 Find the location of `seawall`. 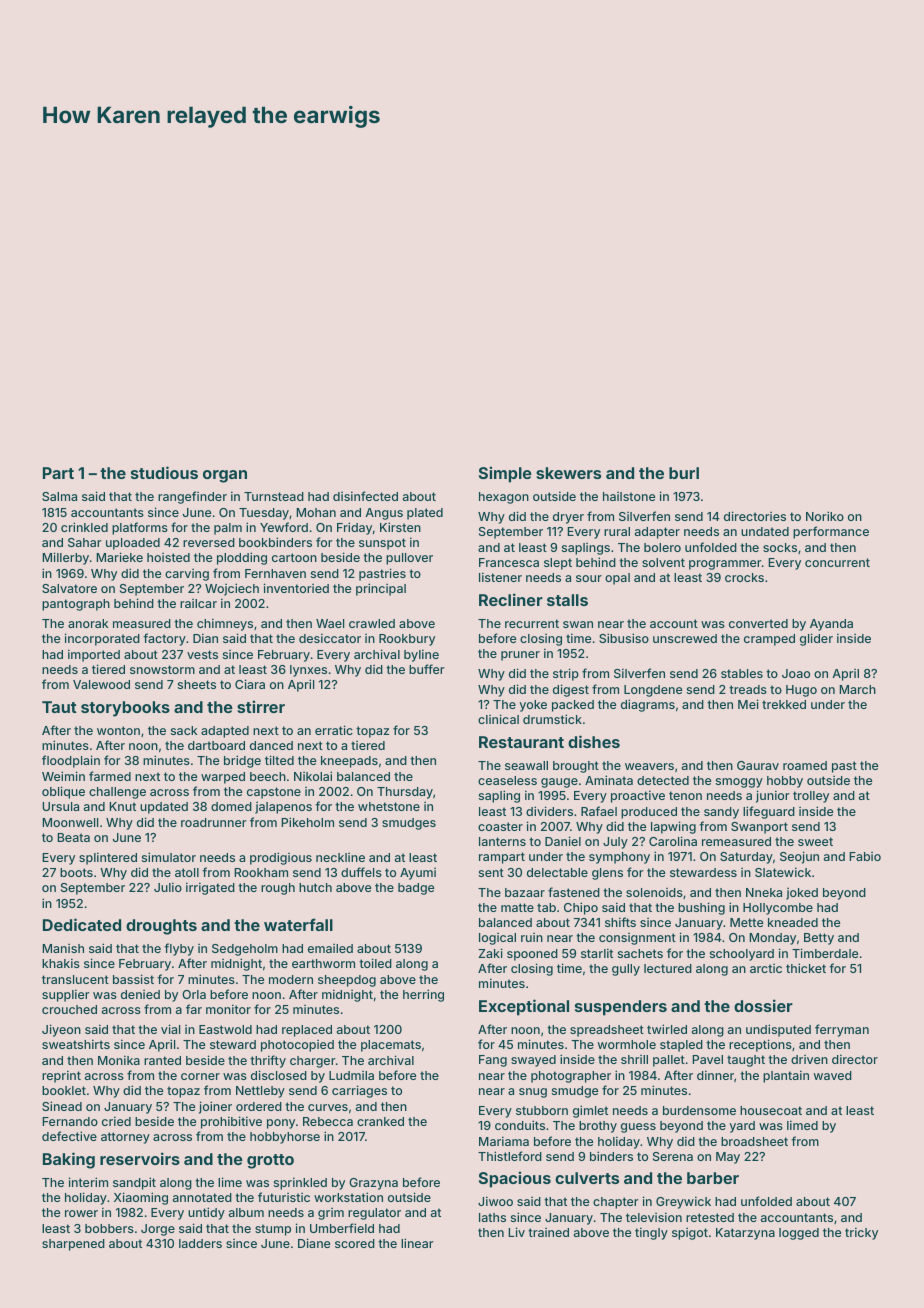

seawall is located at coordinates (526, 765).
